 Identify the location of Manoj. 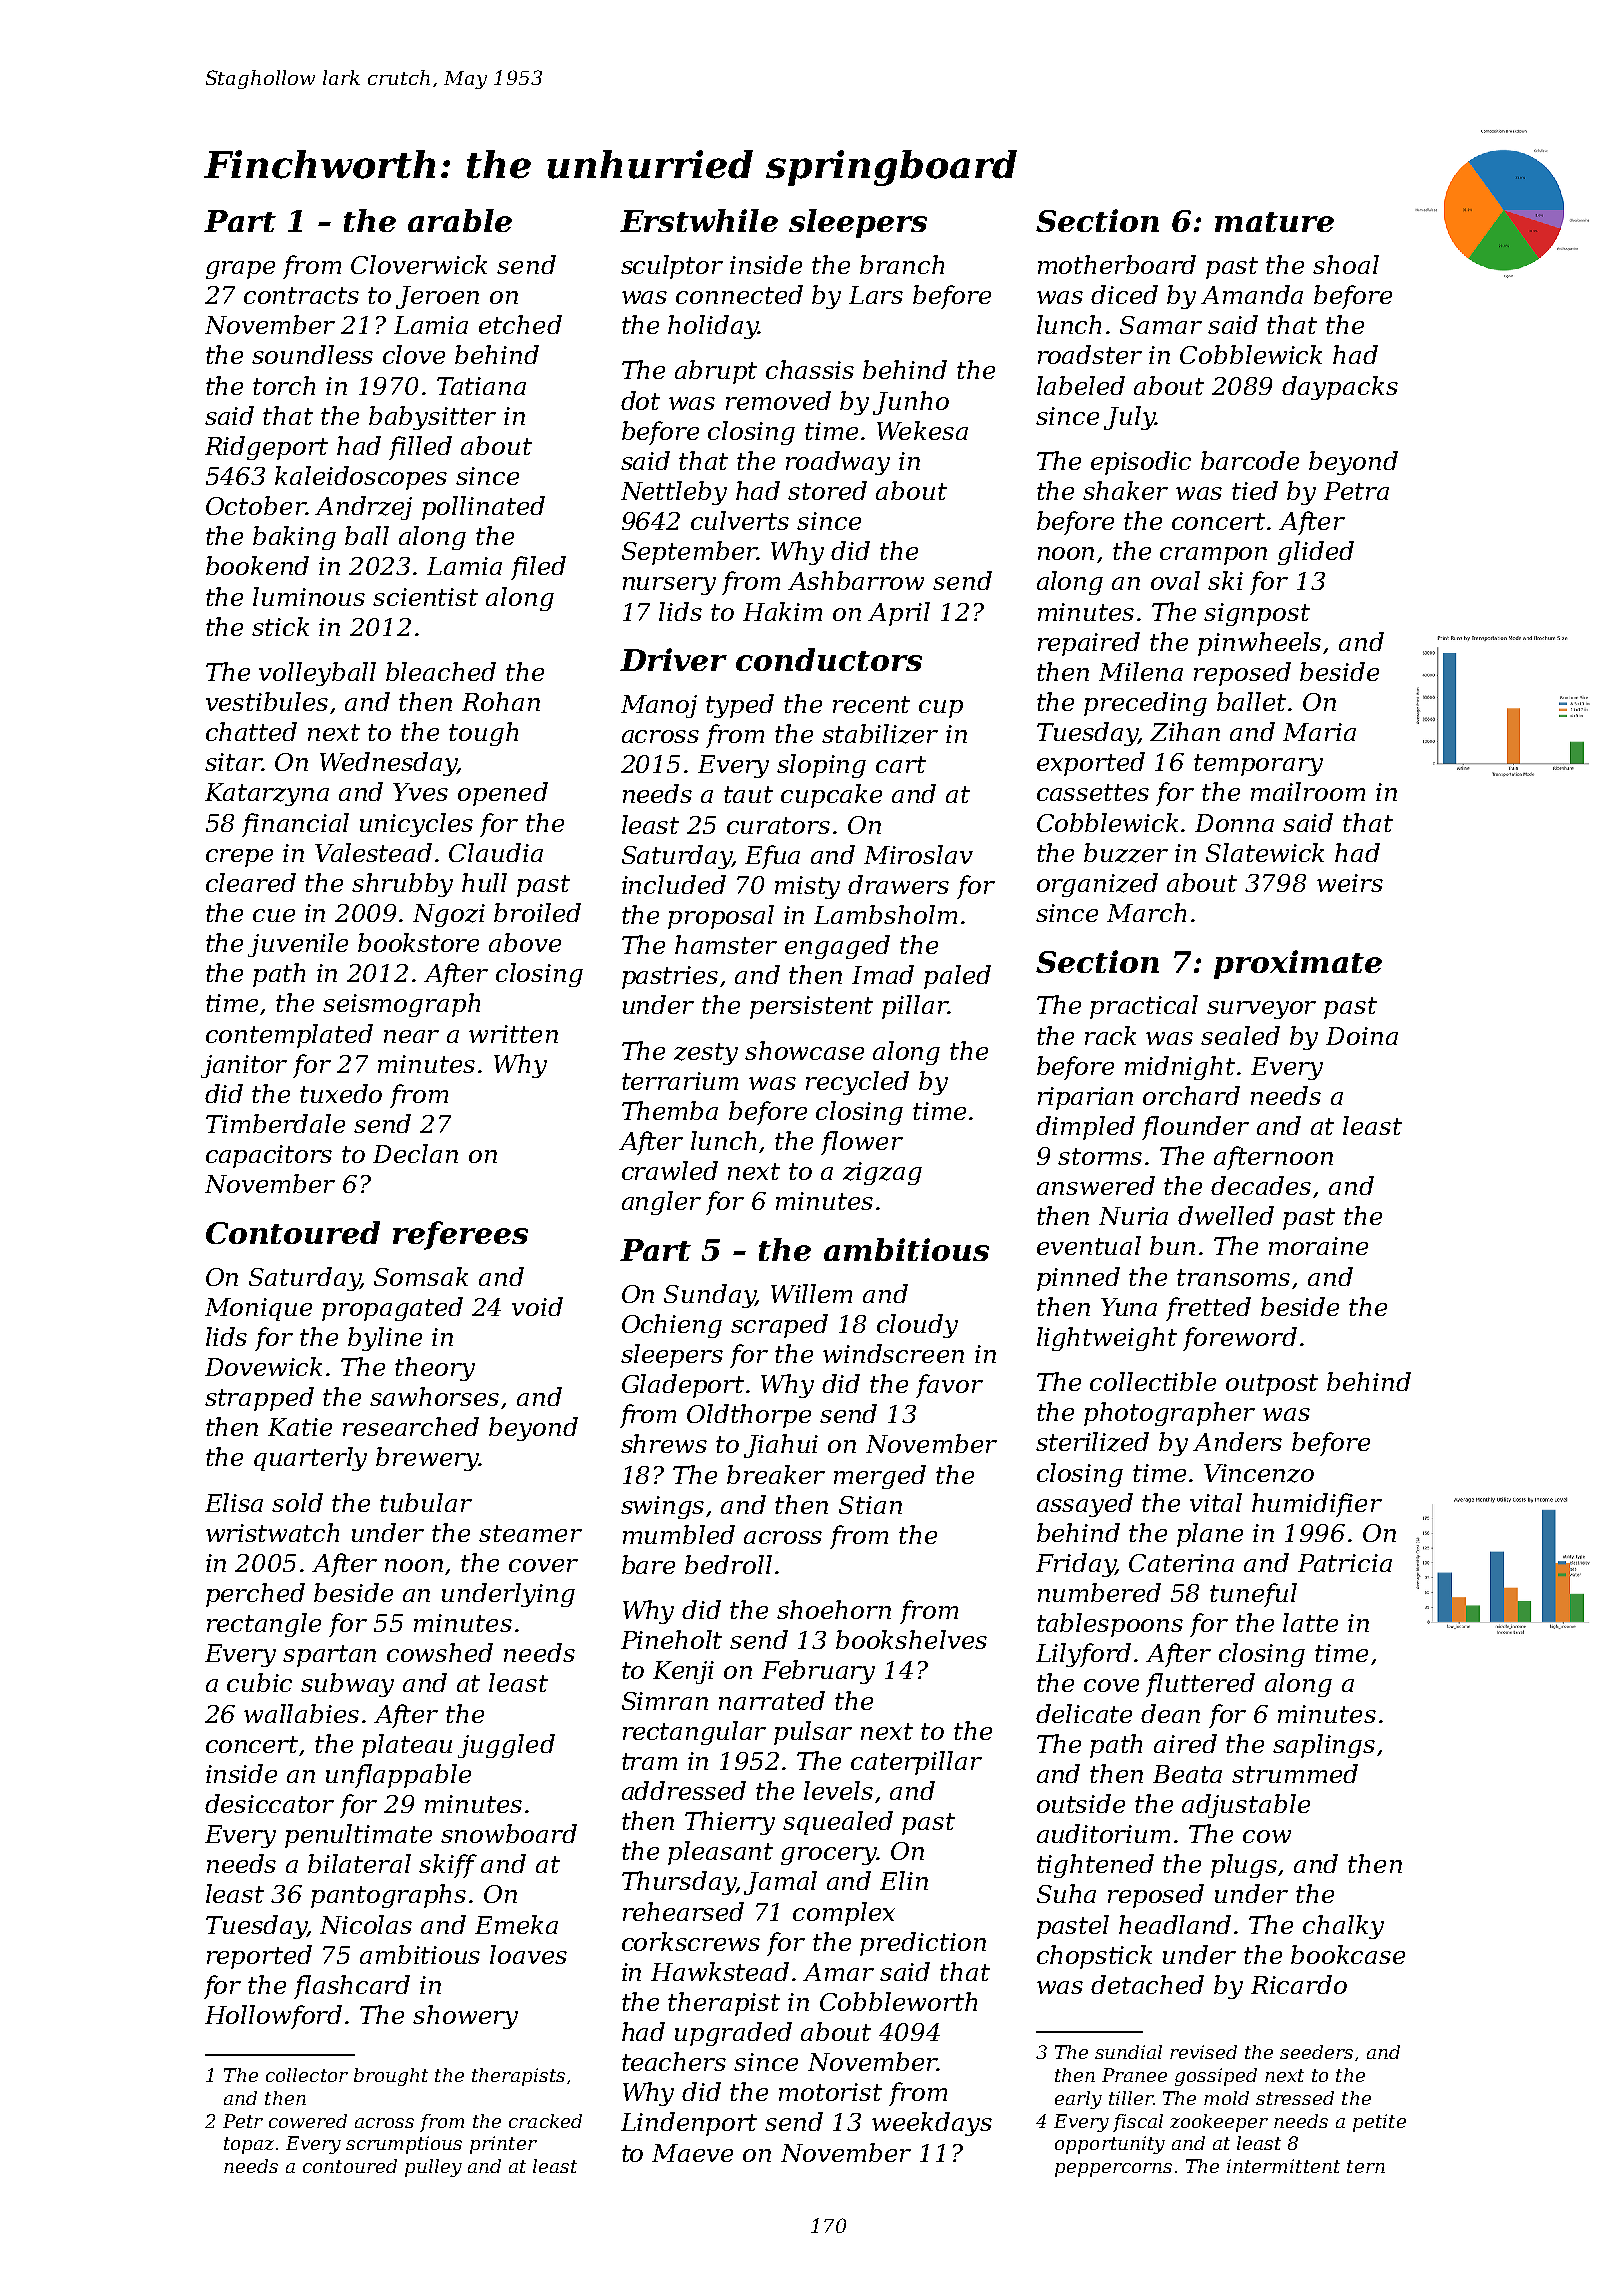
(659, 706).
